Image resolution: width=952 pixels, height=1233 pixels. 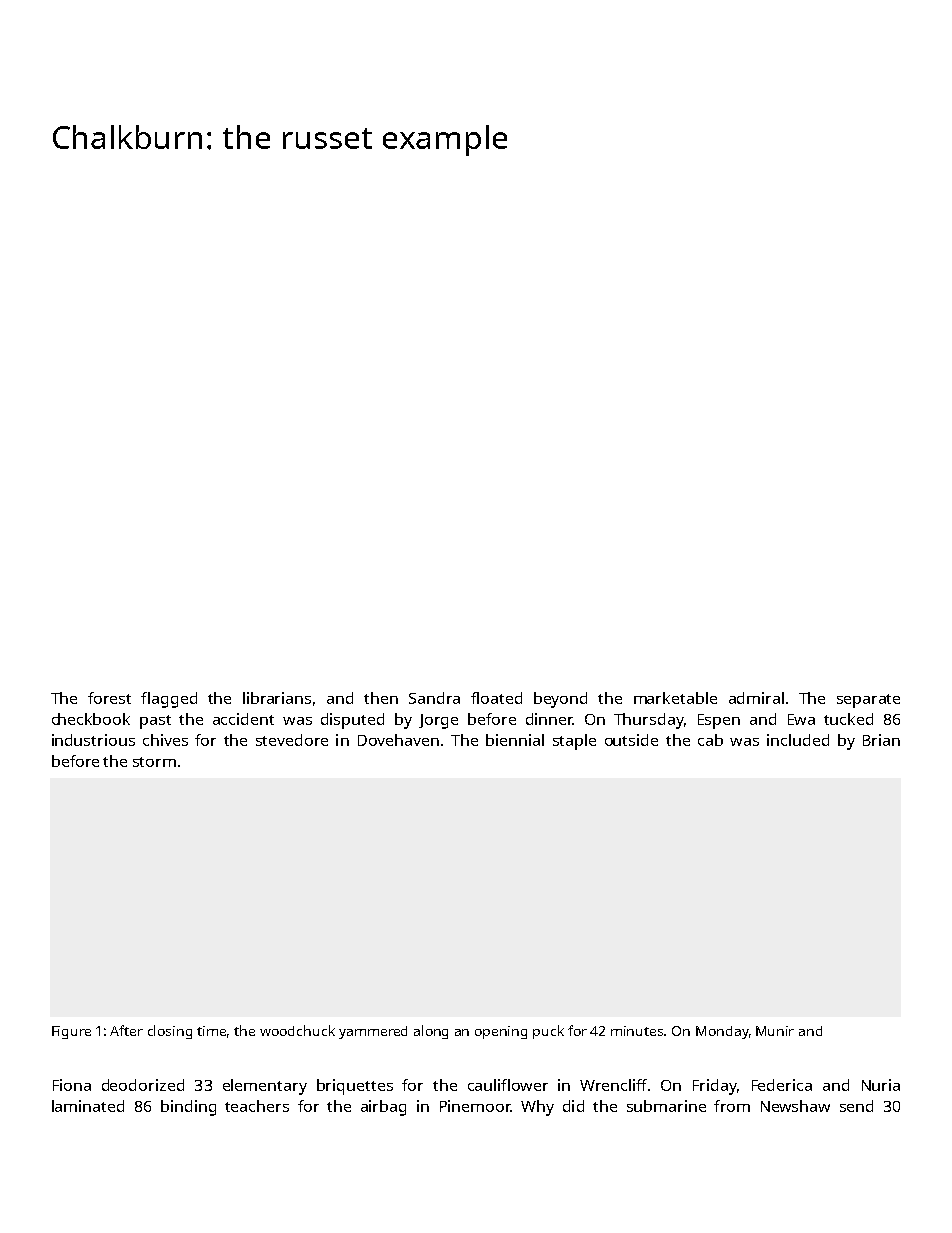 I want to click on floated, so click(x=496, y=698).
